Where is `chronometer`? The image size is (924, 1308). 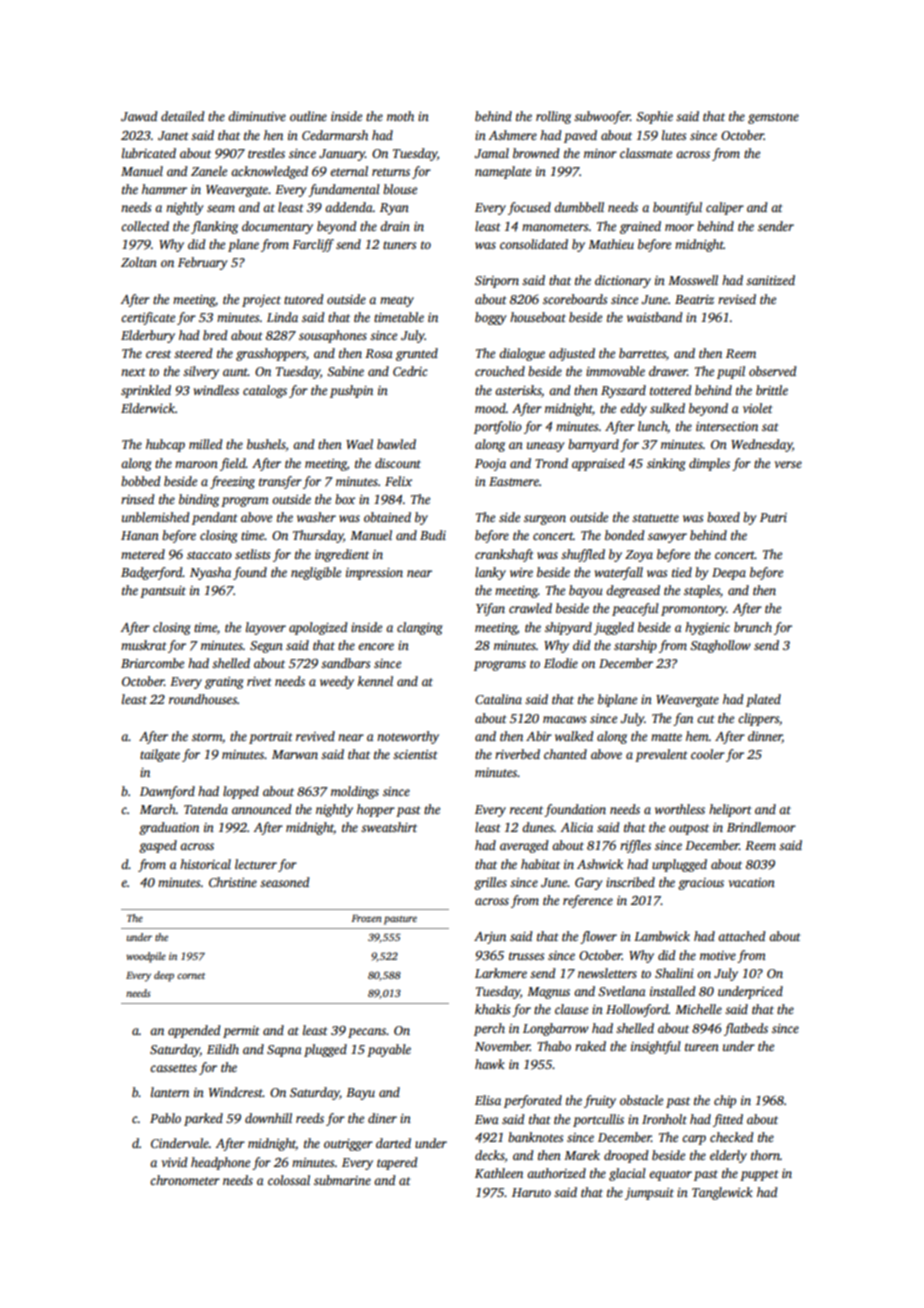
chronometer is located at coordinates (185, 1180).
